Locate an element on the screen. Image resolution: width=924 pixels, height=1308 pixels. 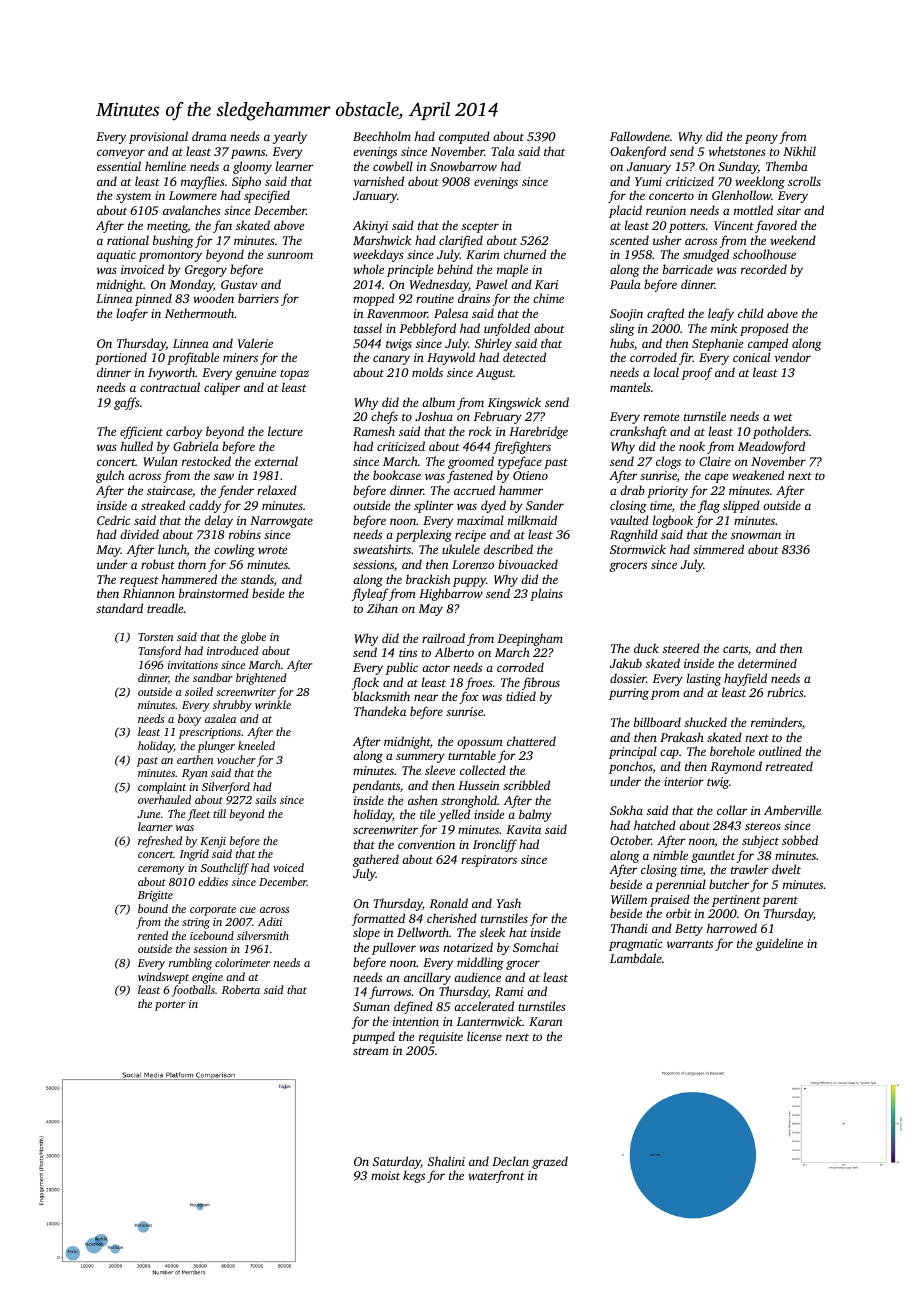
Brigitte is located at coordinates (155, 896).
